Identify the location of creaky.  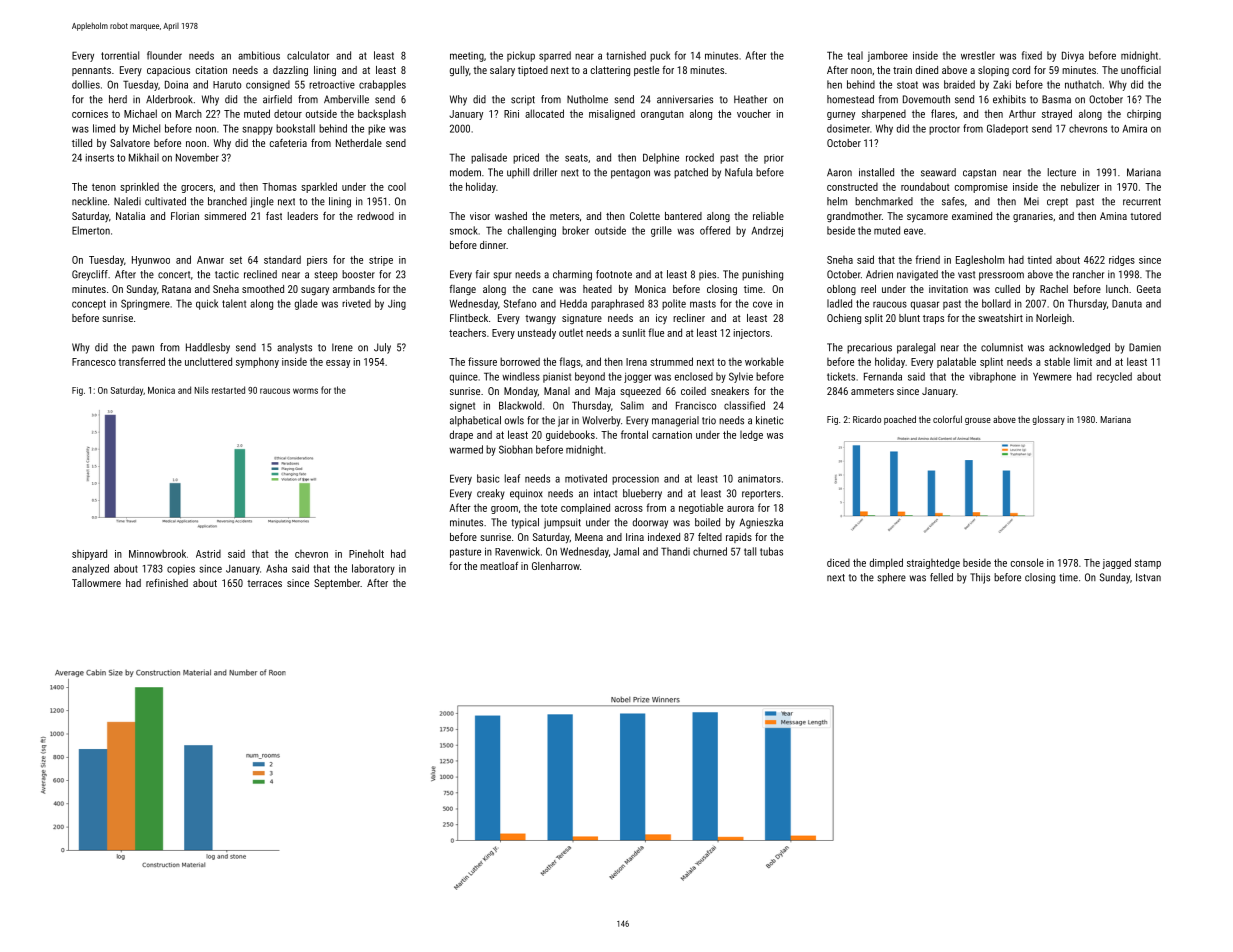
(491, 494).
